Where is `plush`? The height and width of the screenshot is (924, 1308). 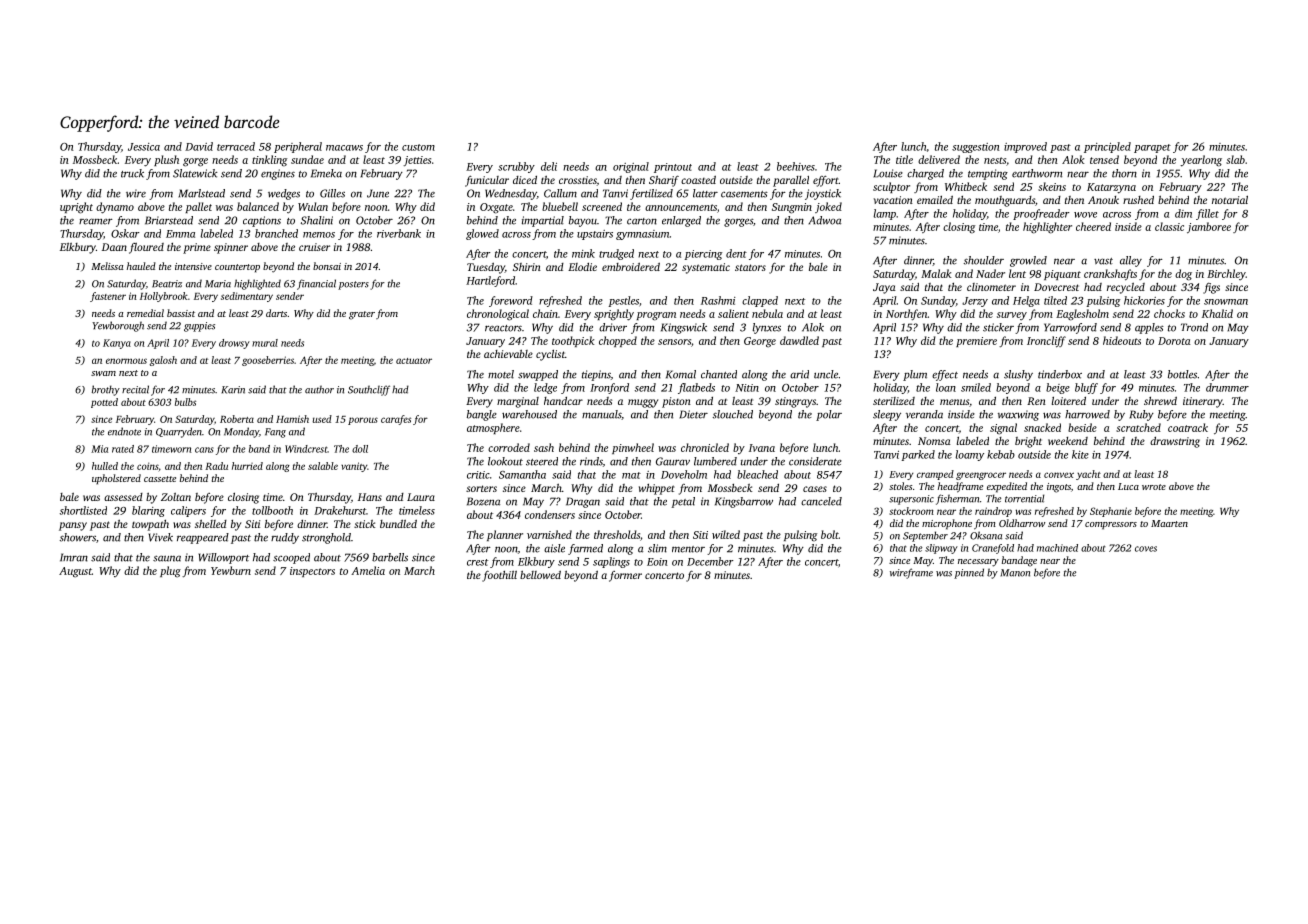 plush is located at coordinates (166, 160).
